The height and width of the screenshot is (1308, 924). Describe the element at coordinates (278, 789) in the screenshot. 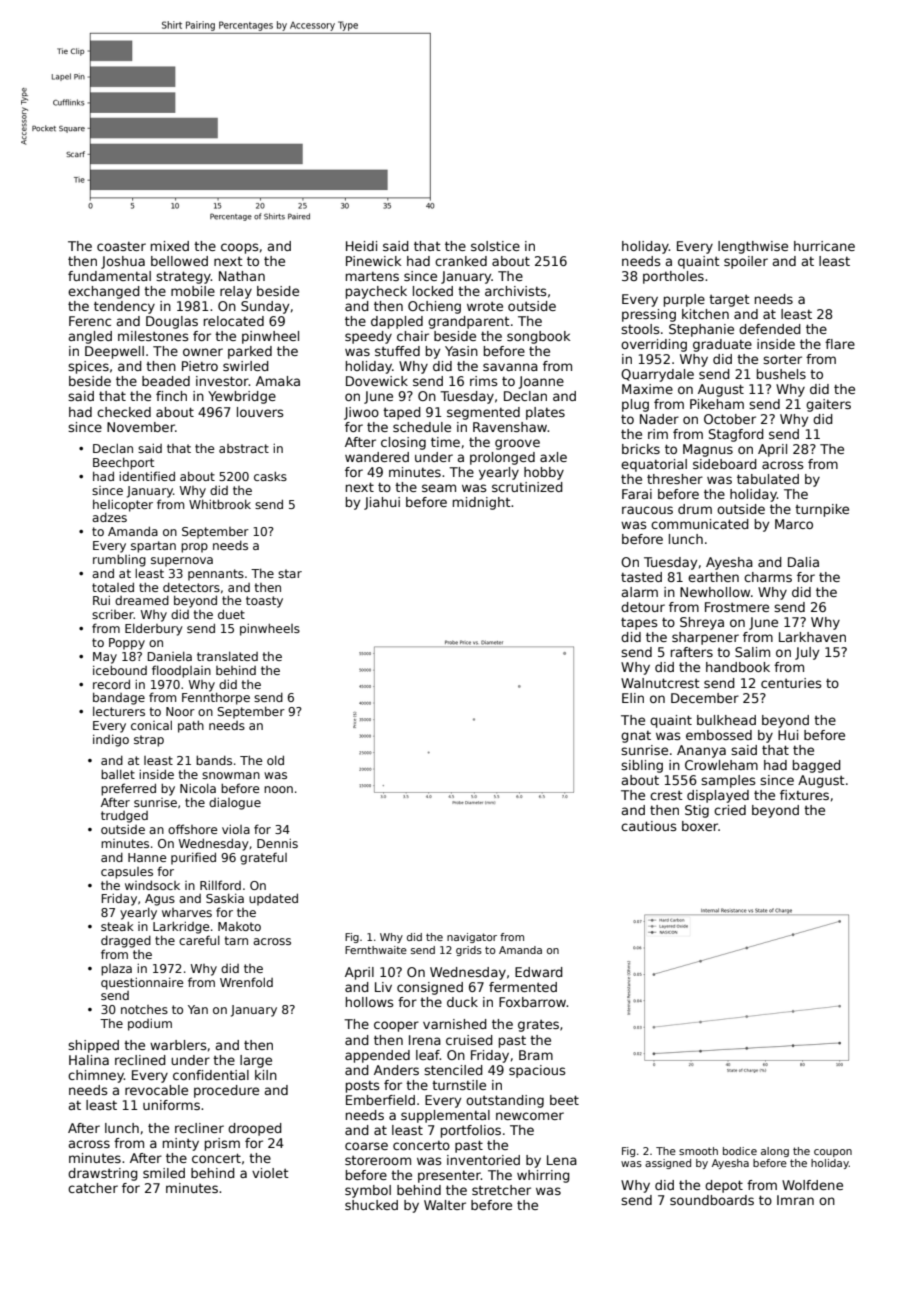

I see `noon` at that location.
